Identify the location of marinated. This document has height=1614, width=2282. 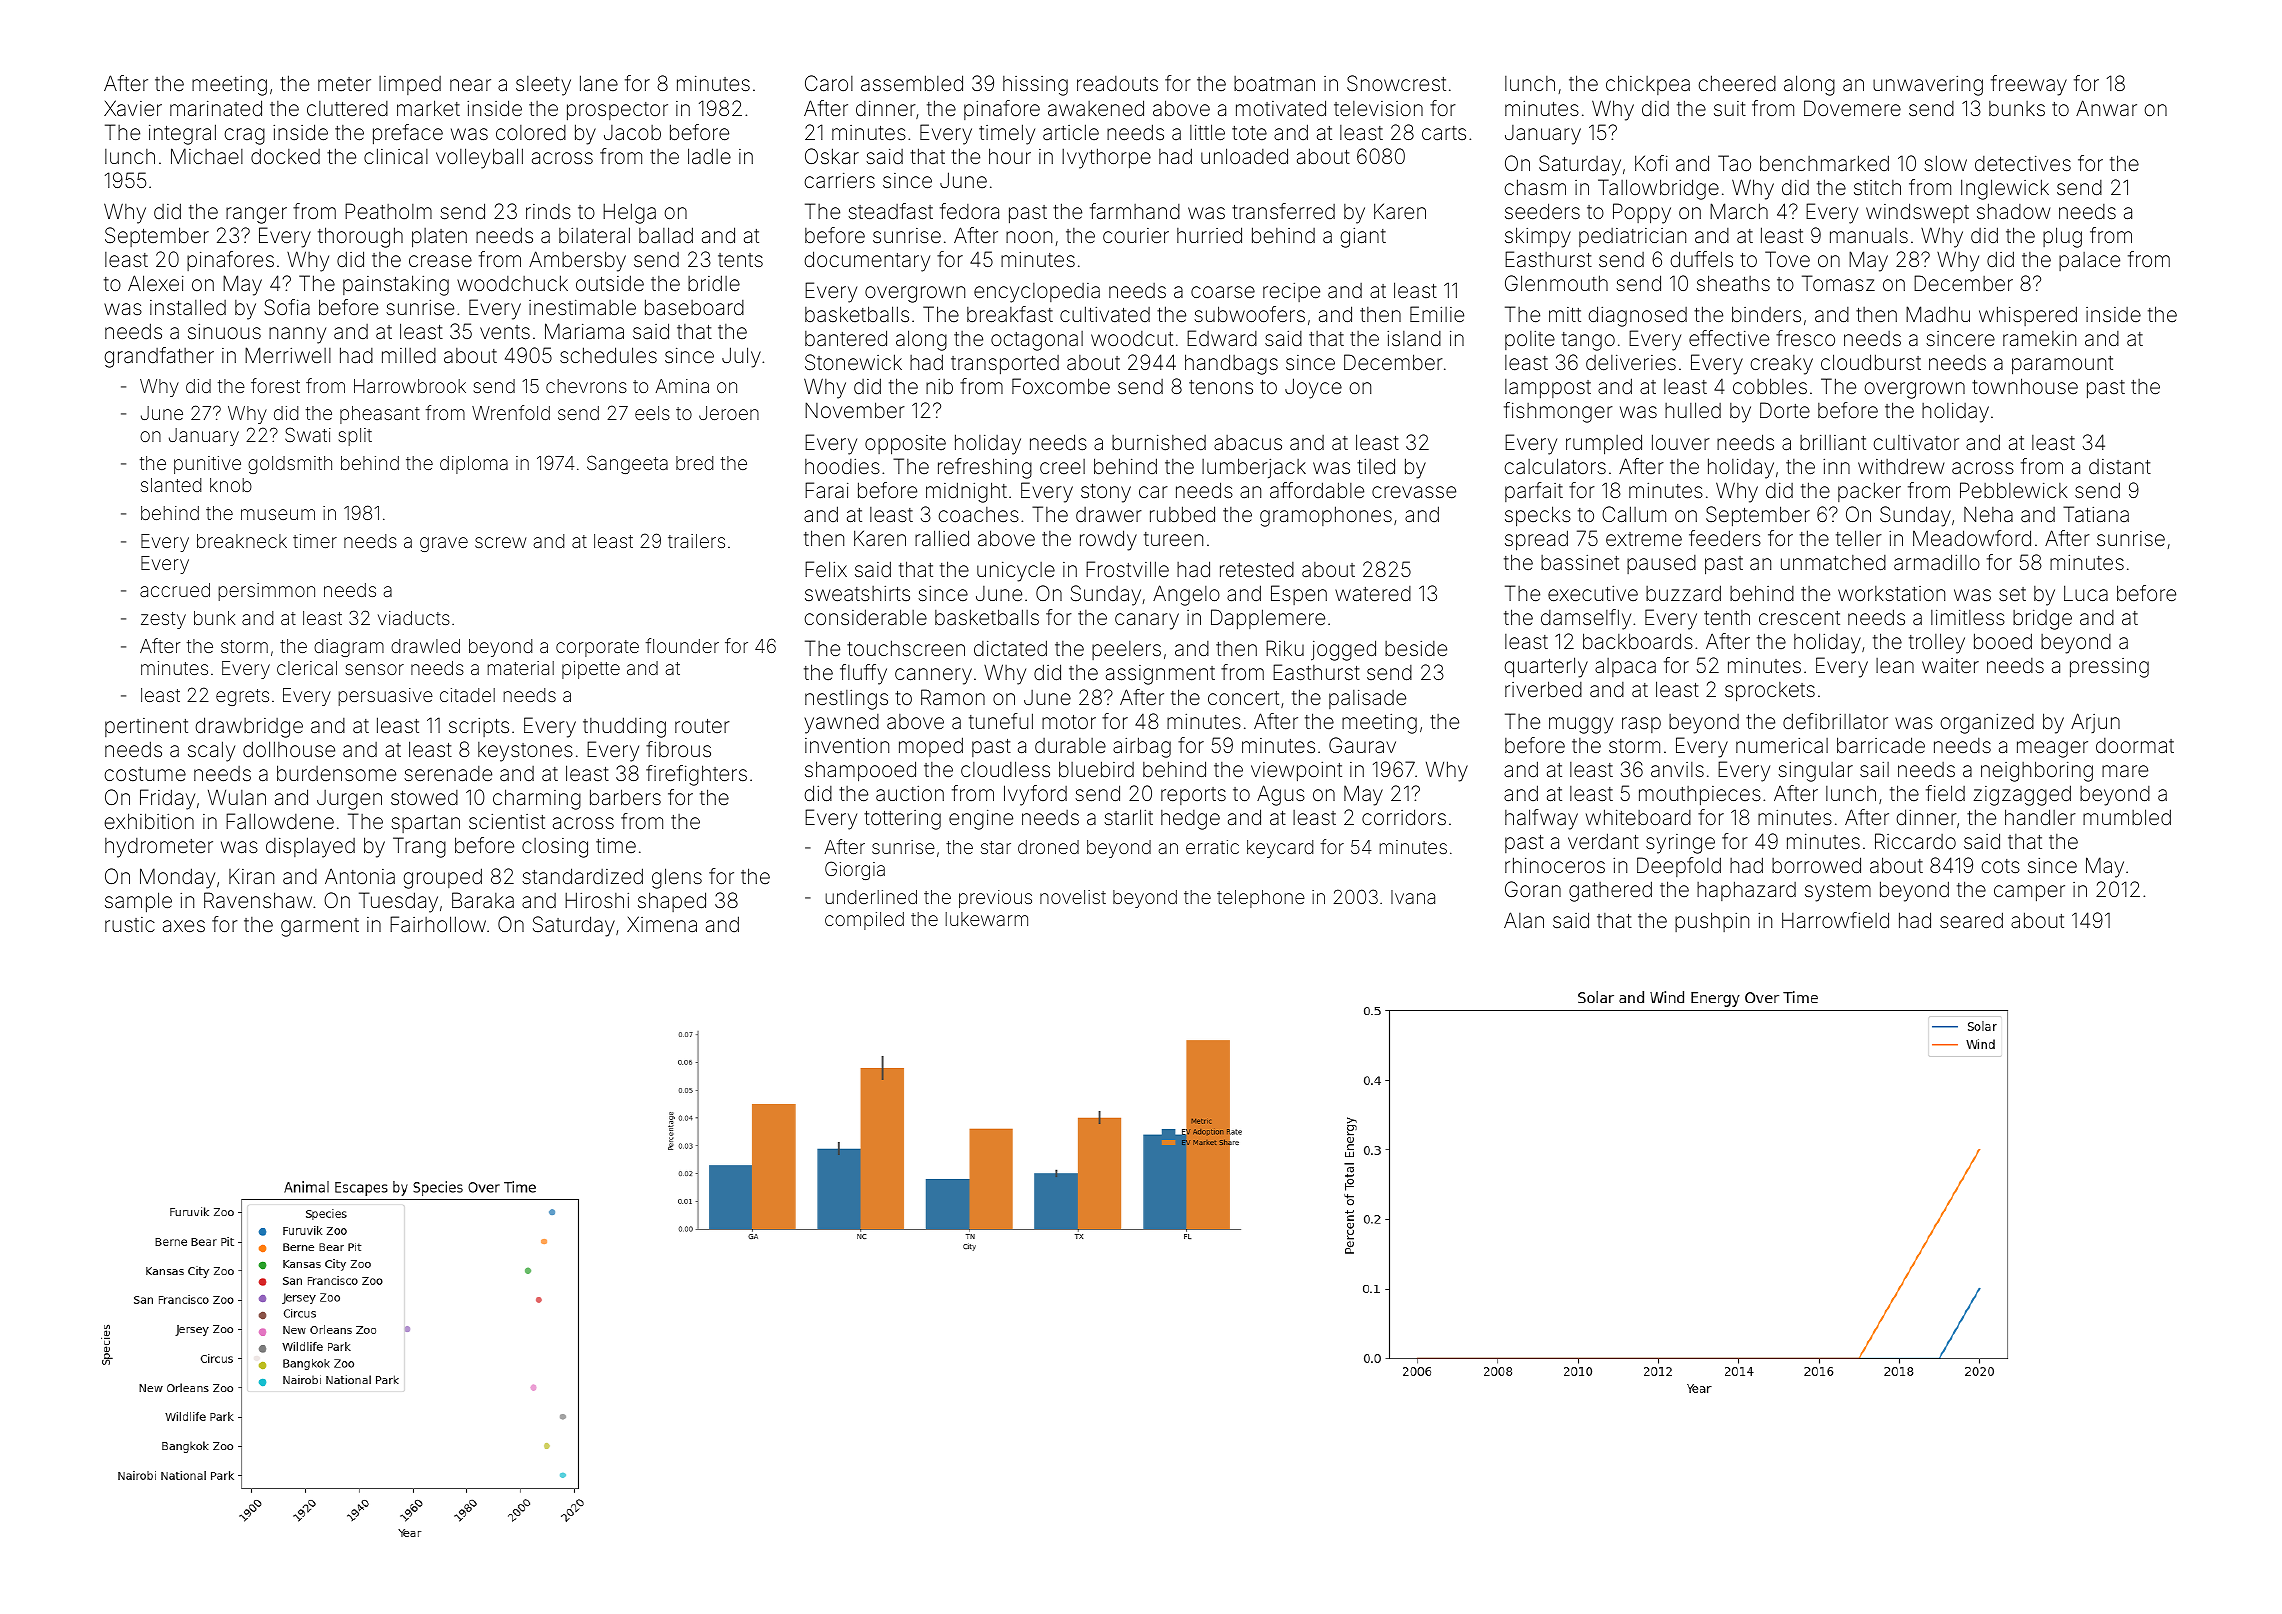
(216, 108).
